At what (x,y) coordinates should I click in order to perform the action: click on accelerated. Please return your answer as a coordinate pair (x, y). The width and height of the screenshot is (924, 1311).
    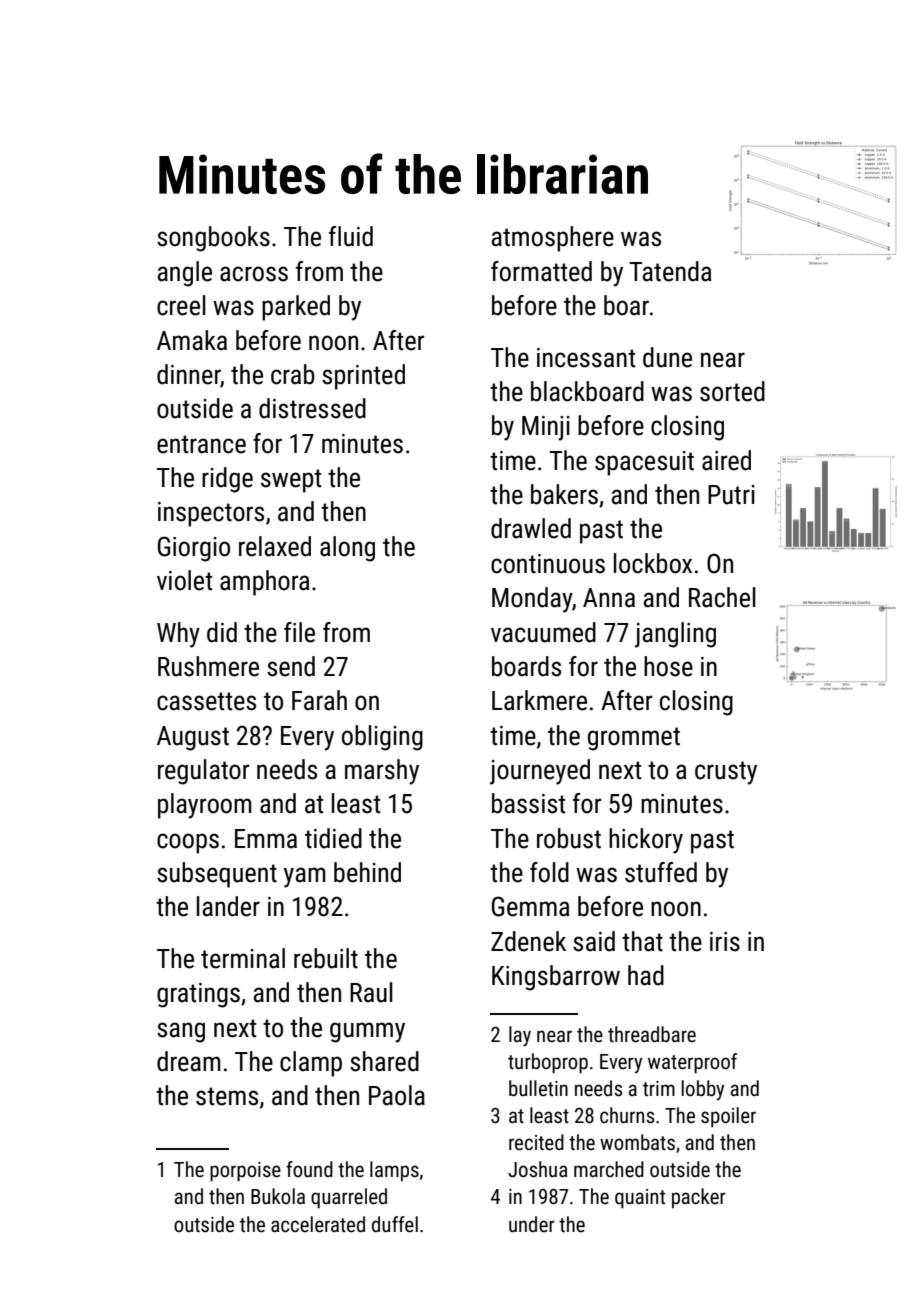
    Looking at the image, I should click on (318, 1224).
